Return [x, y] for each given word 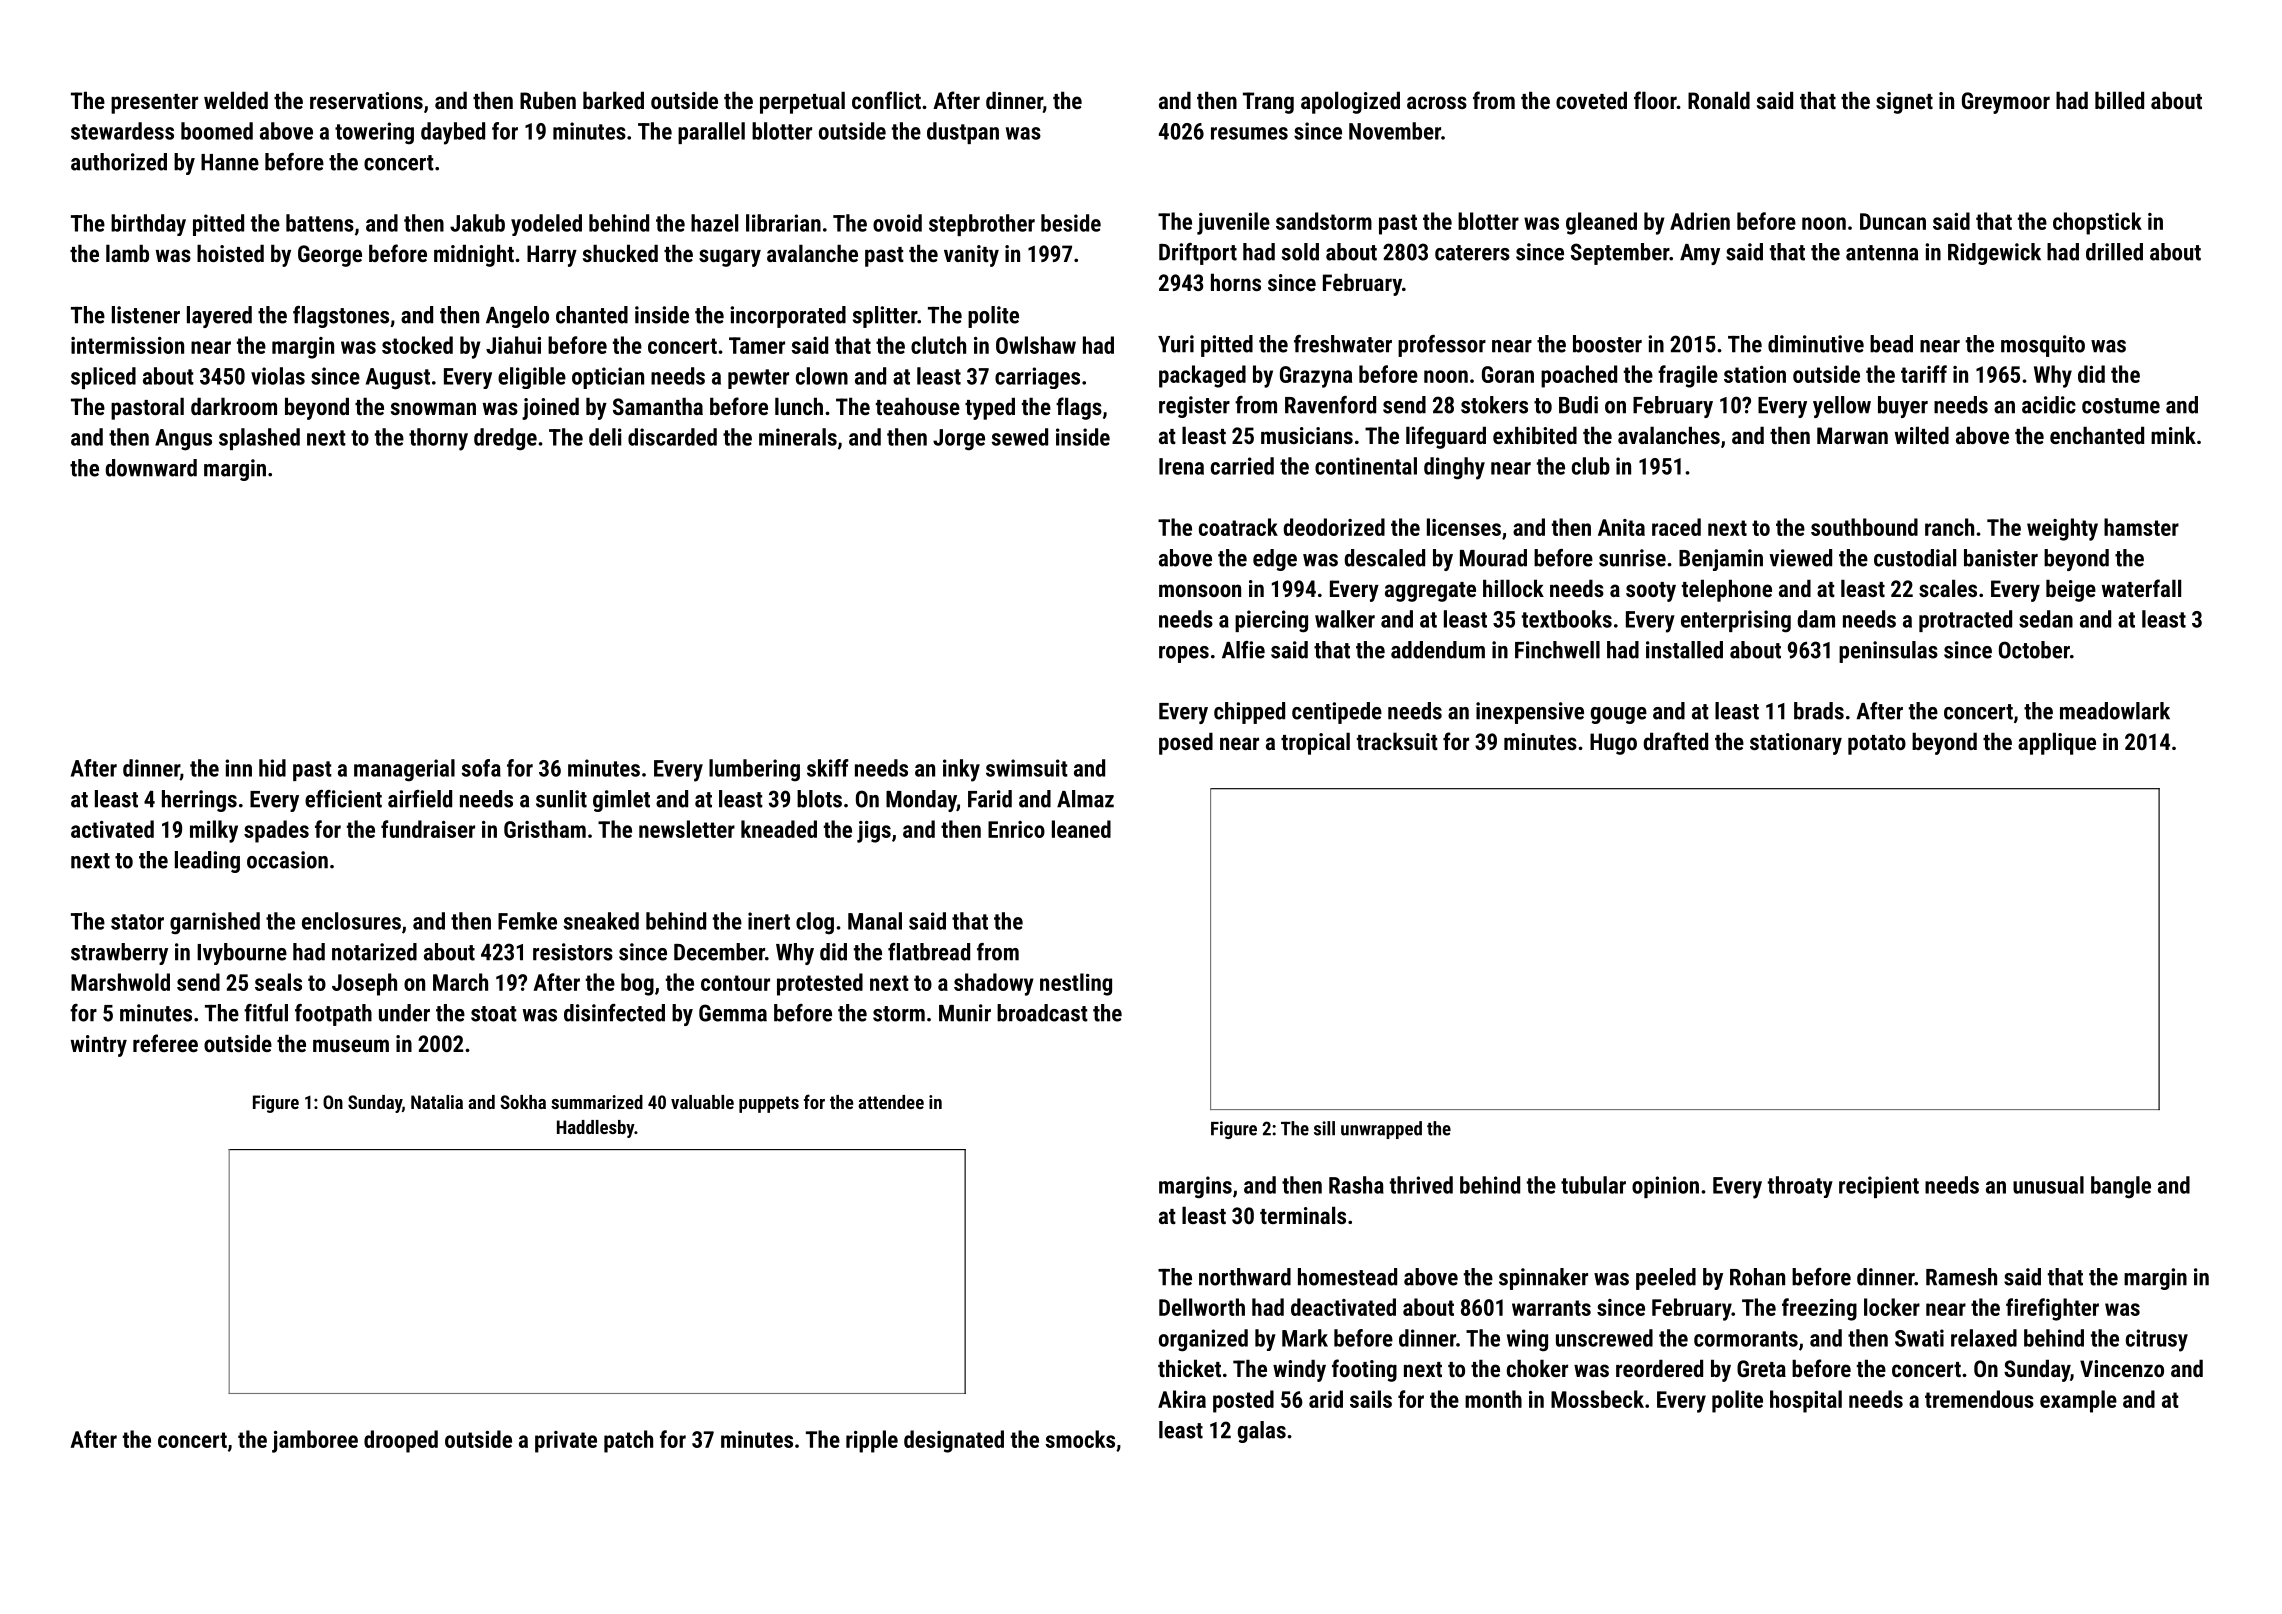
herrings [199, 801]
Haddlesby [595, 1129]
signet [1904, 103]
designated [954, 1441]
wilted [1922, 435]
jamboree [315, 1441]
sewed [1020, 437]
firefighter [2052, 1309]
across [1437, 102]
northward [1245, 1277]
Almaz [1085, 799]
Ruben [548, 100]
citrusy [2157, 1340]
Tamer [757, 345]
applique [2057, 743]
